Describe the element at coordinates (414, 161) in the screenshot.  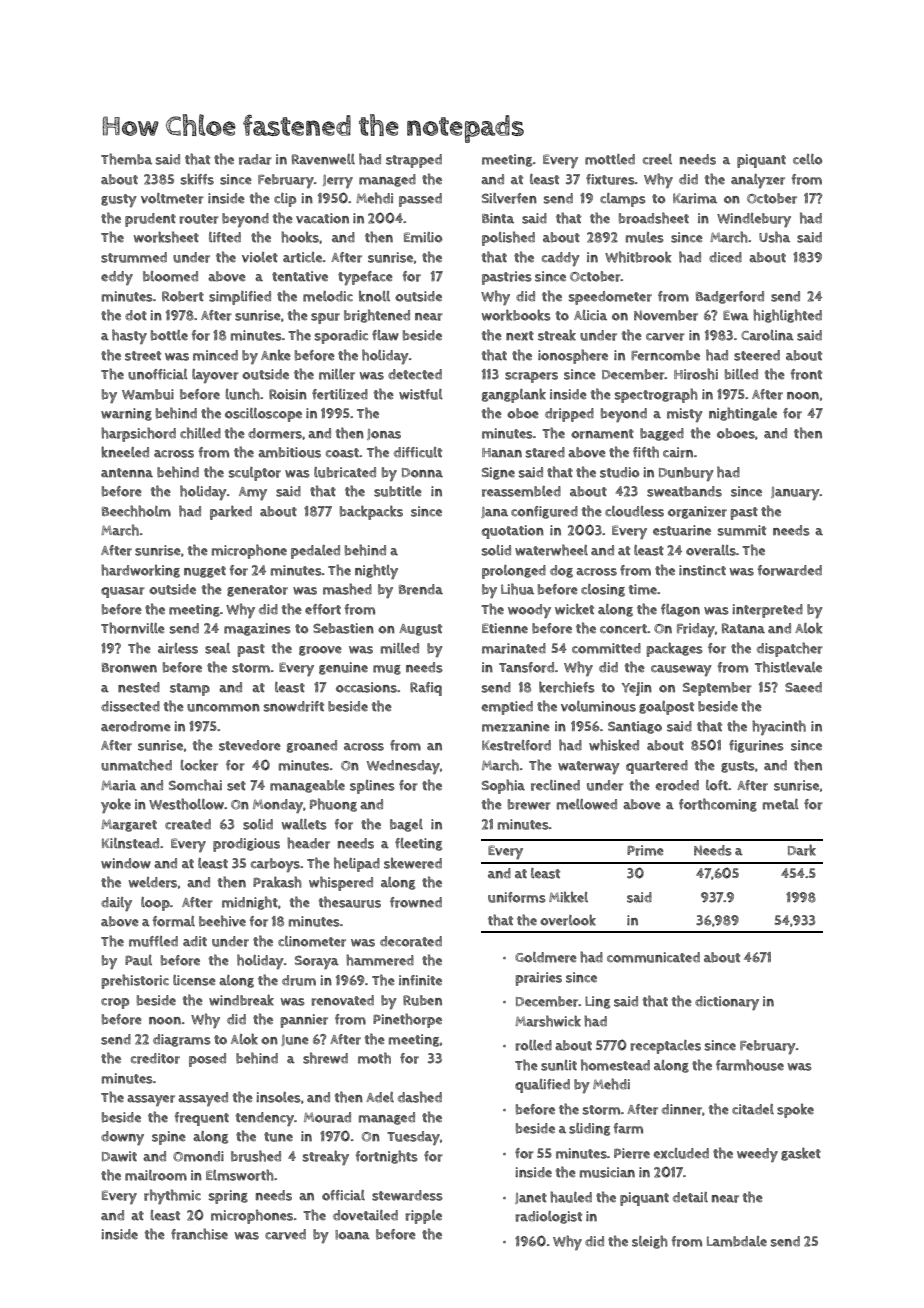
I see `strapped` at that location.
